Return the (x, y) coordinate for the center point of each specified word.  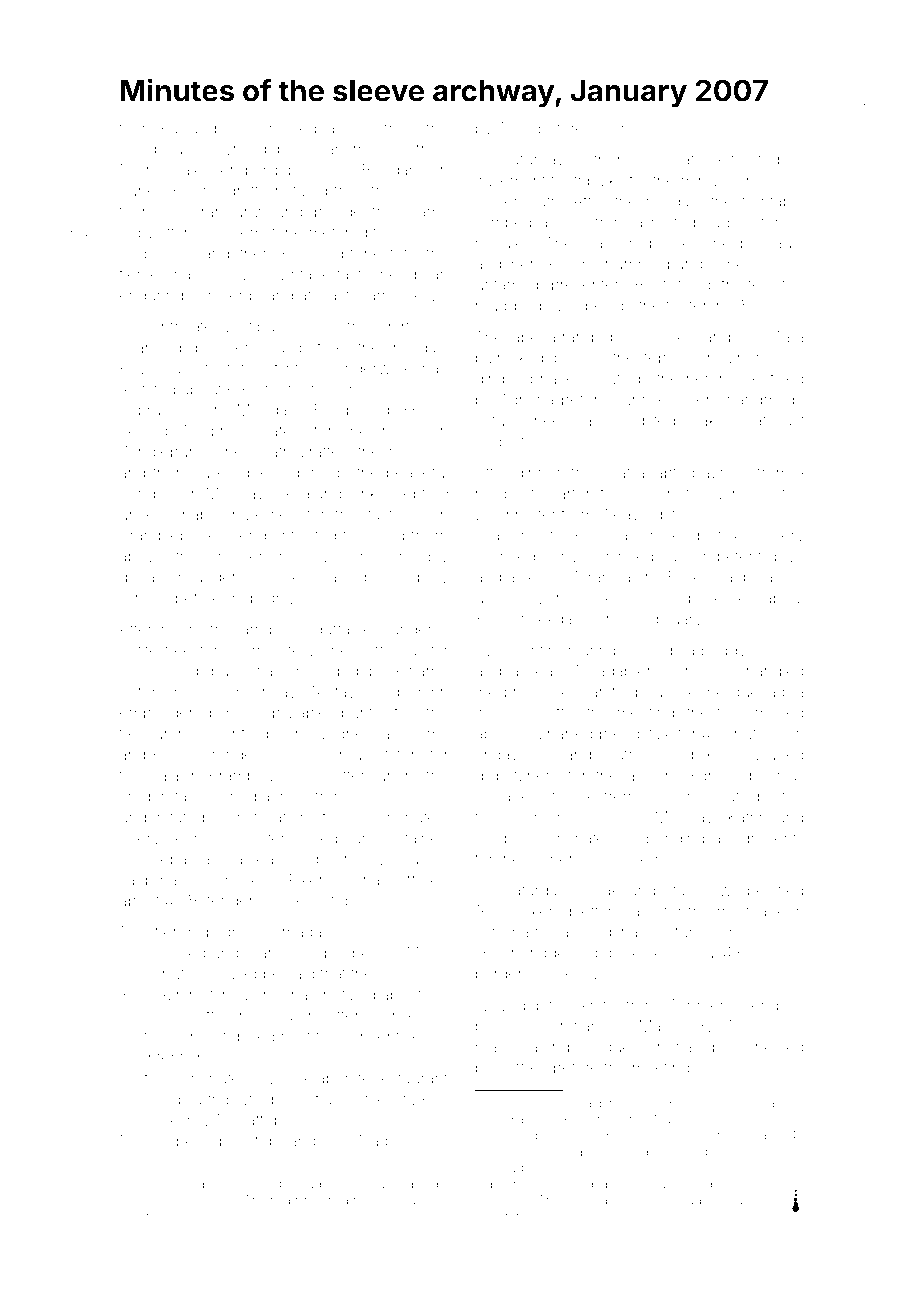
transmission (362, 149)
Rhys (137, 370)
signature (709, 1185)
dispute (216, 672)
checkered (533, 911)
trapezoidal (246, 1100)
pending (675, 840)
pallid (138, 150)
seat (616, 473)
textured (727, 598)
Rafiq (690, 161)
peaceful (417, 474)
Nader (380, 1141)
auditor (424, 650)
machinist (179, 995)
